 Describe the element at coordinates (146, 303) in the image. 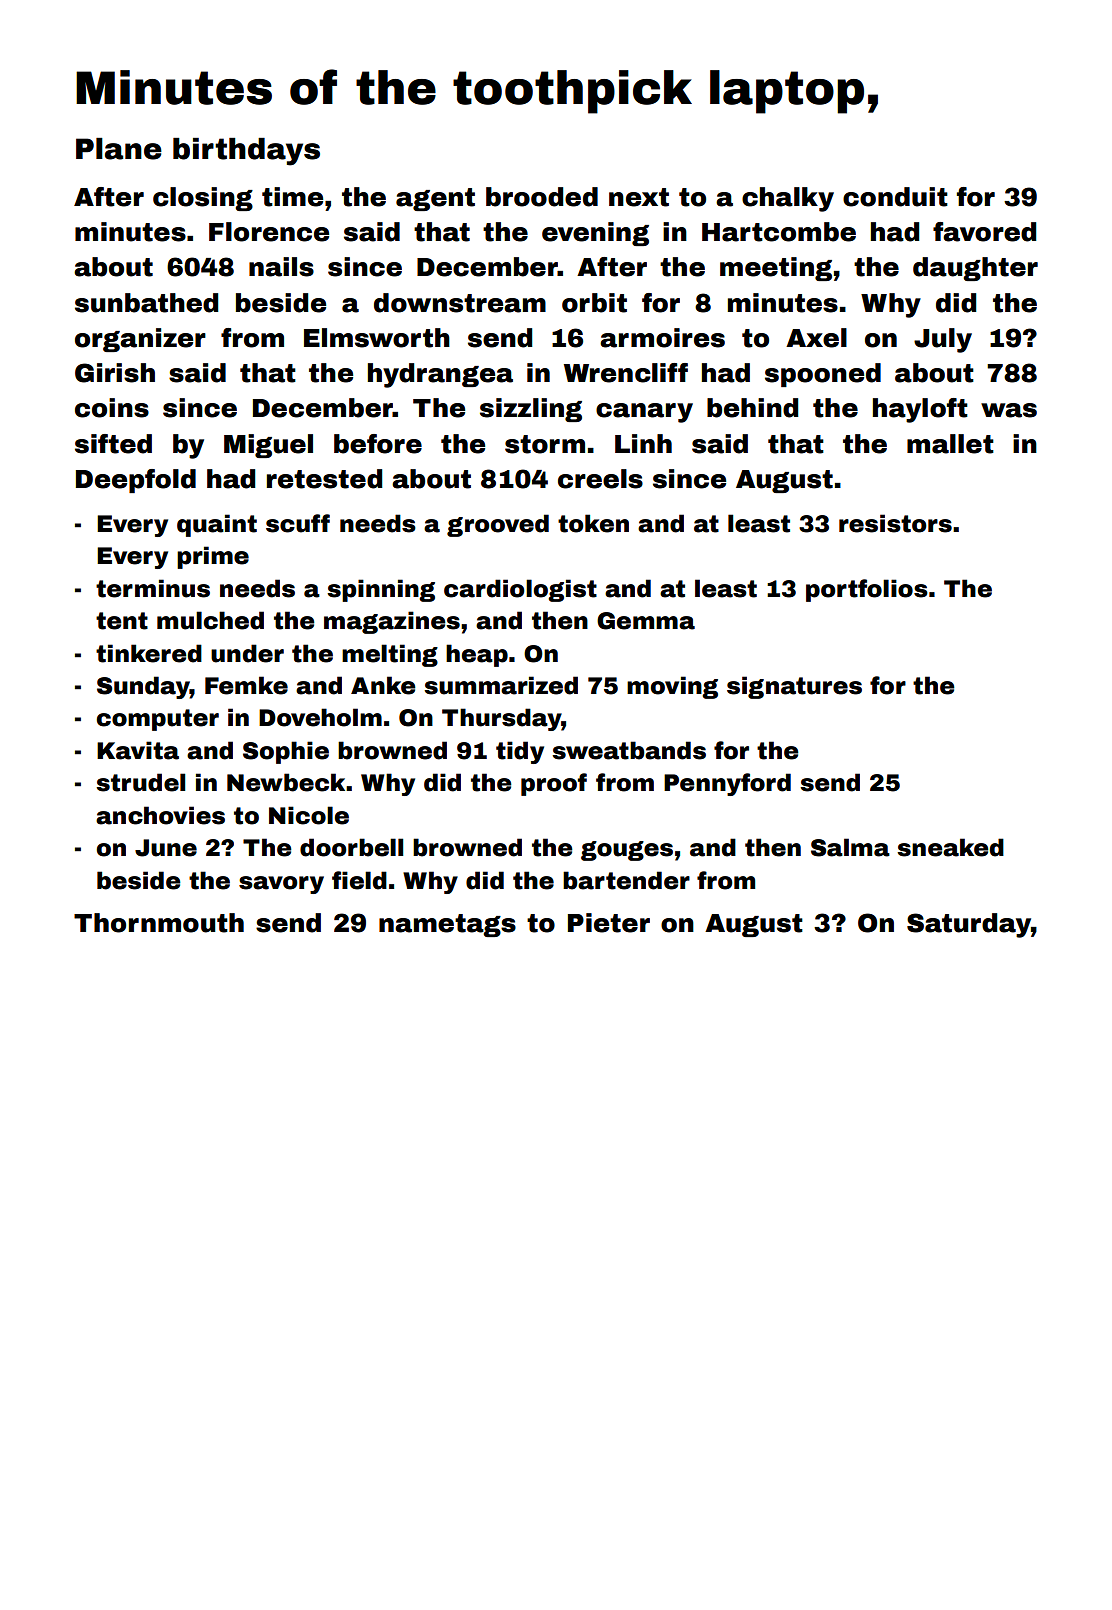

I see `sunbathed` at that location.
